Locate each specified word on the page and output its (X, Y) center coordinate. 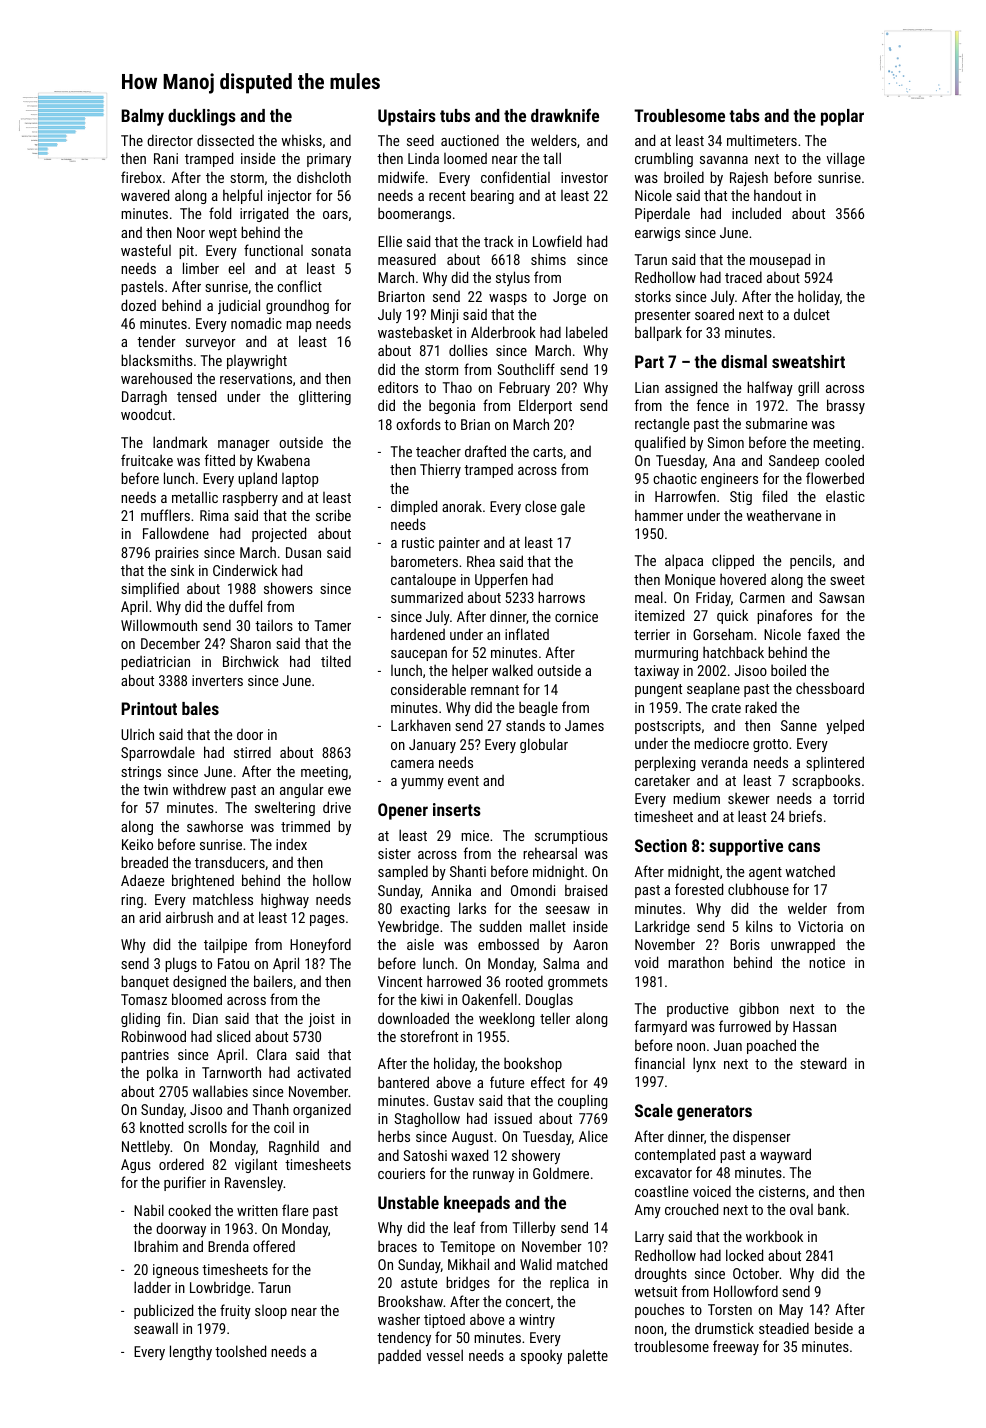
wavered (145, 195)
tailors (274, 625)
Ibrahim (156, 1246)
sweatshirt (808, 361)
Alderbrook (503, 332)
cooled (844, 460)
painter (459, 544)
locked (744, 1255)
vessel (444, 1355)
